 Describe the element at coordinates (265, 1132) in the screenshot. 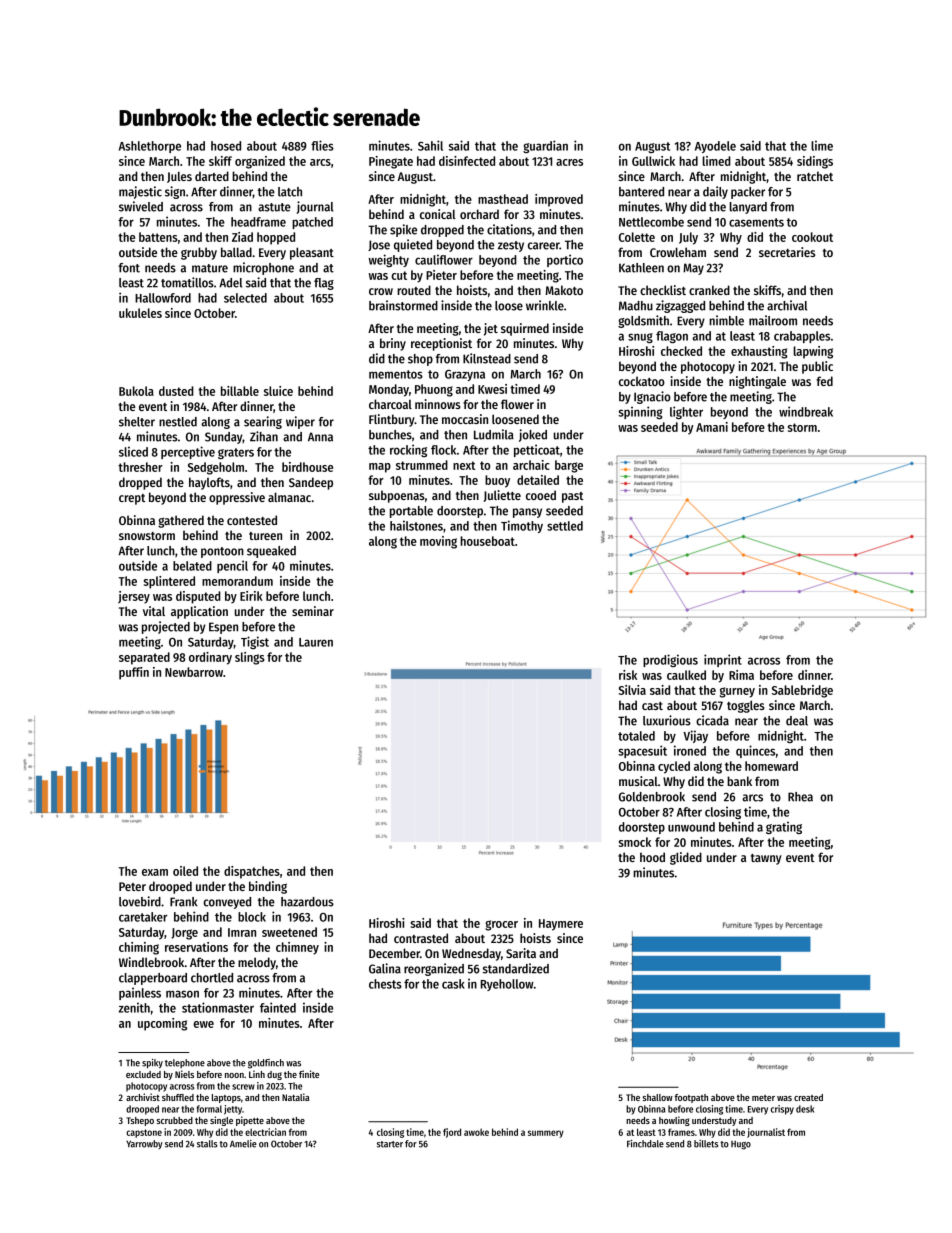

I see `electrician` at that location.
